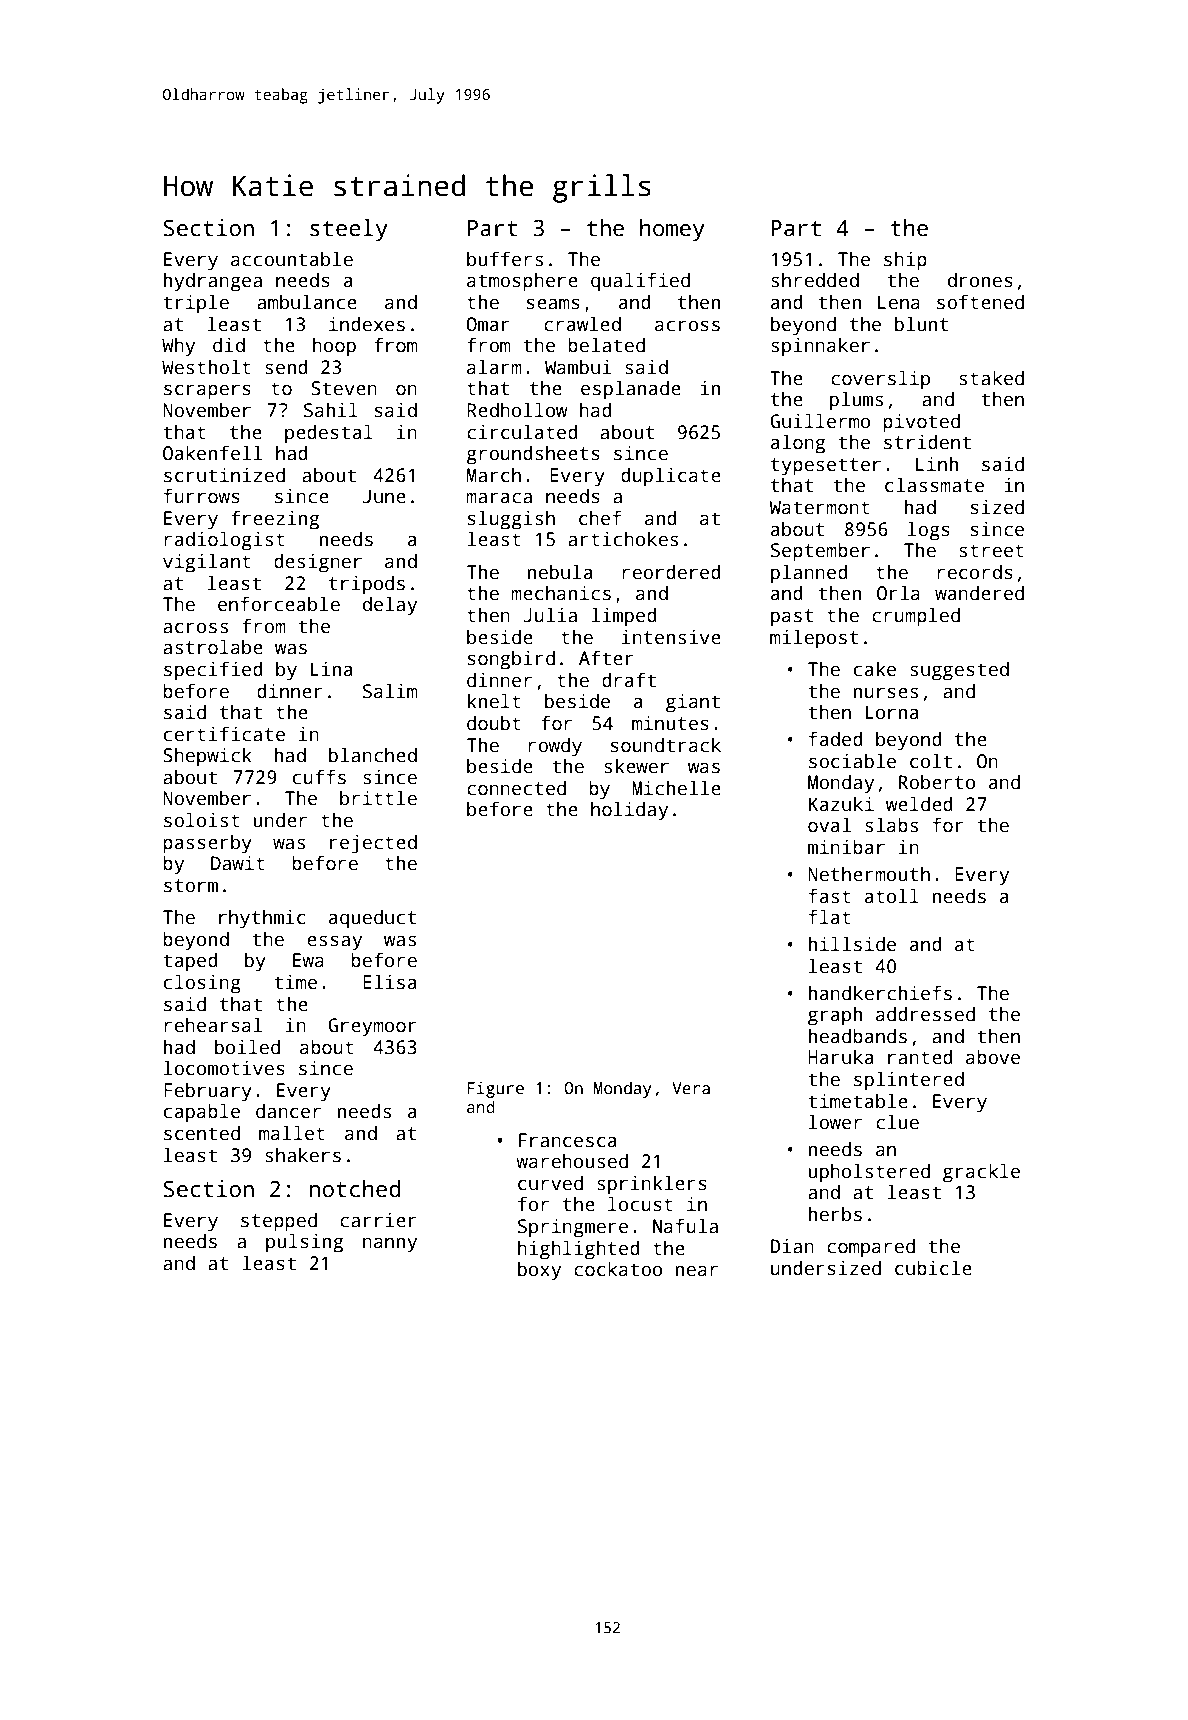 The image size is (1188, 1720). Describe the element at coordinates (329, 434) in the document. I see `pedestal` at that location.
